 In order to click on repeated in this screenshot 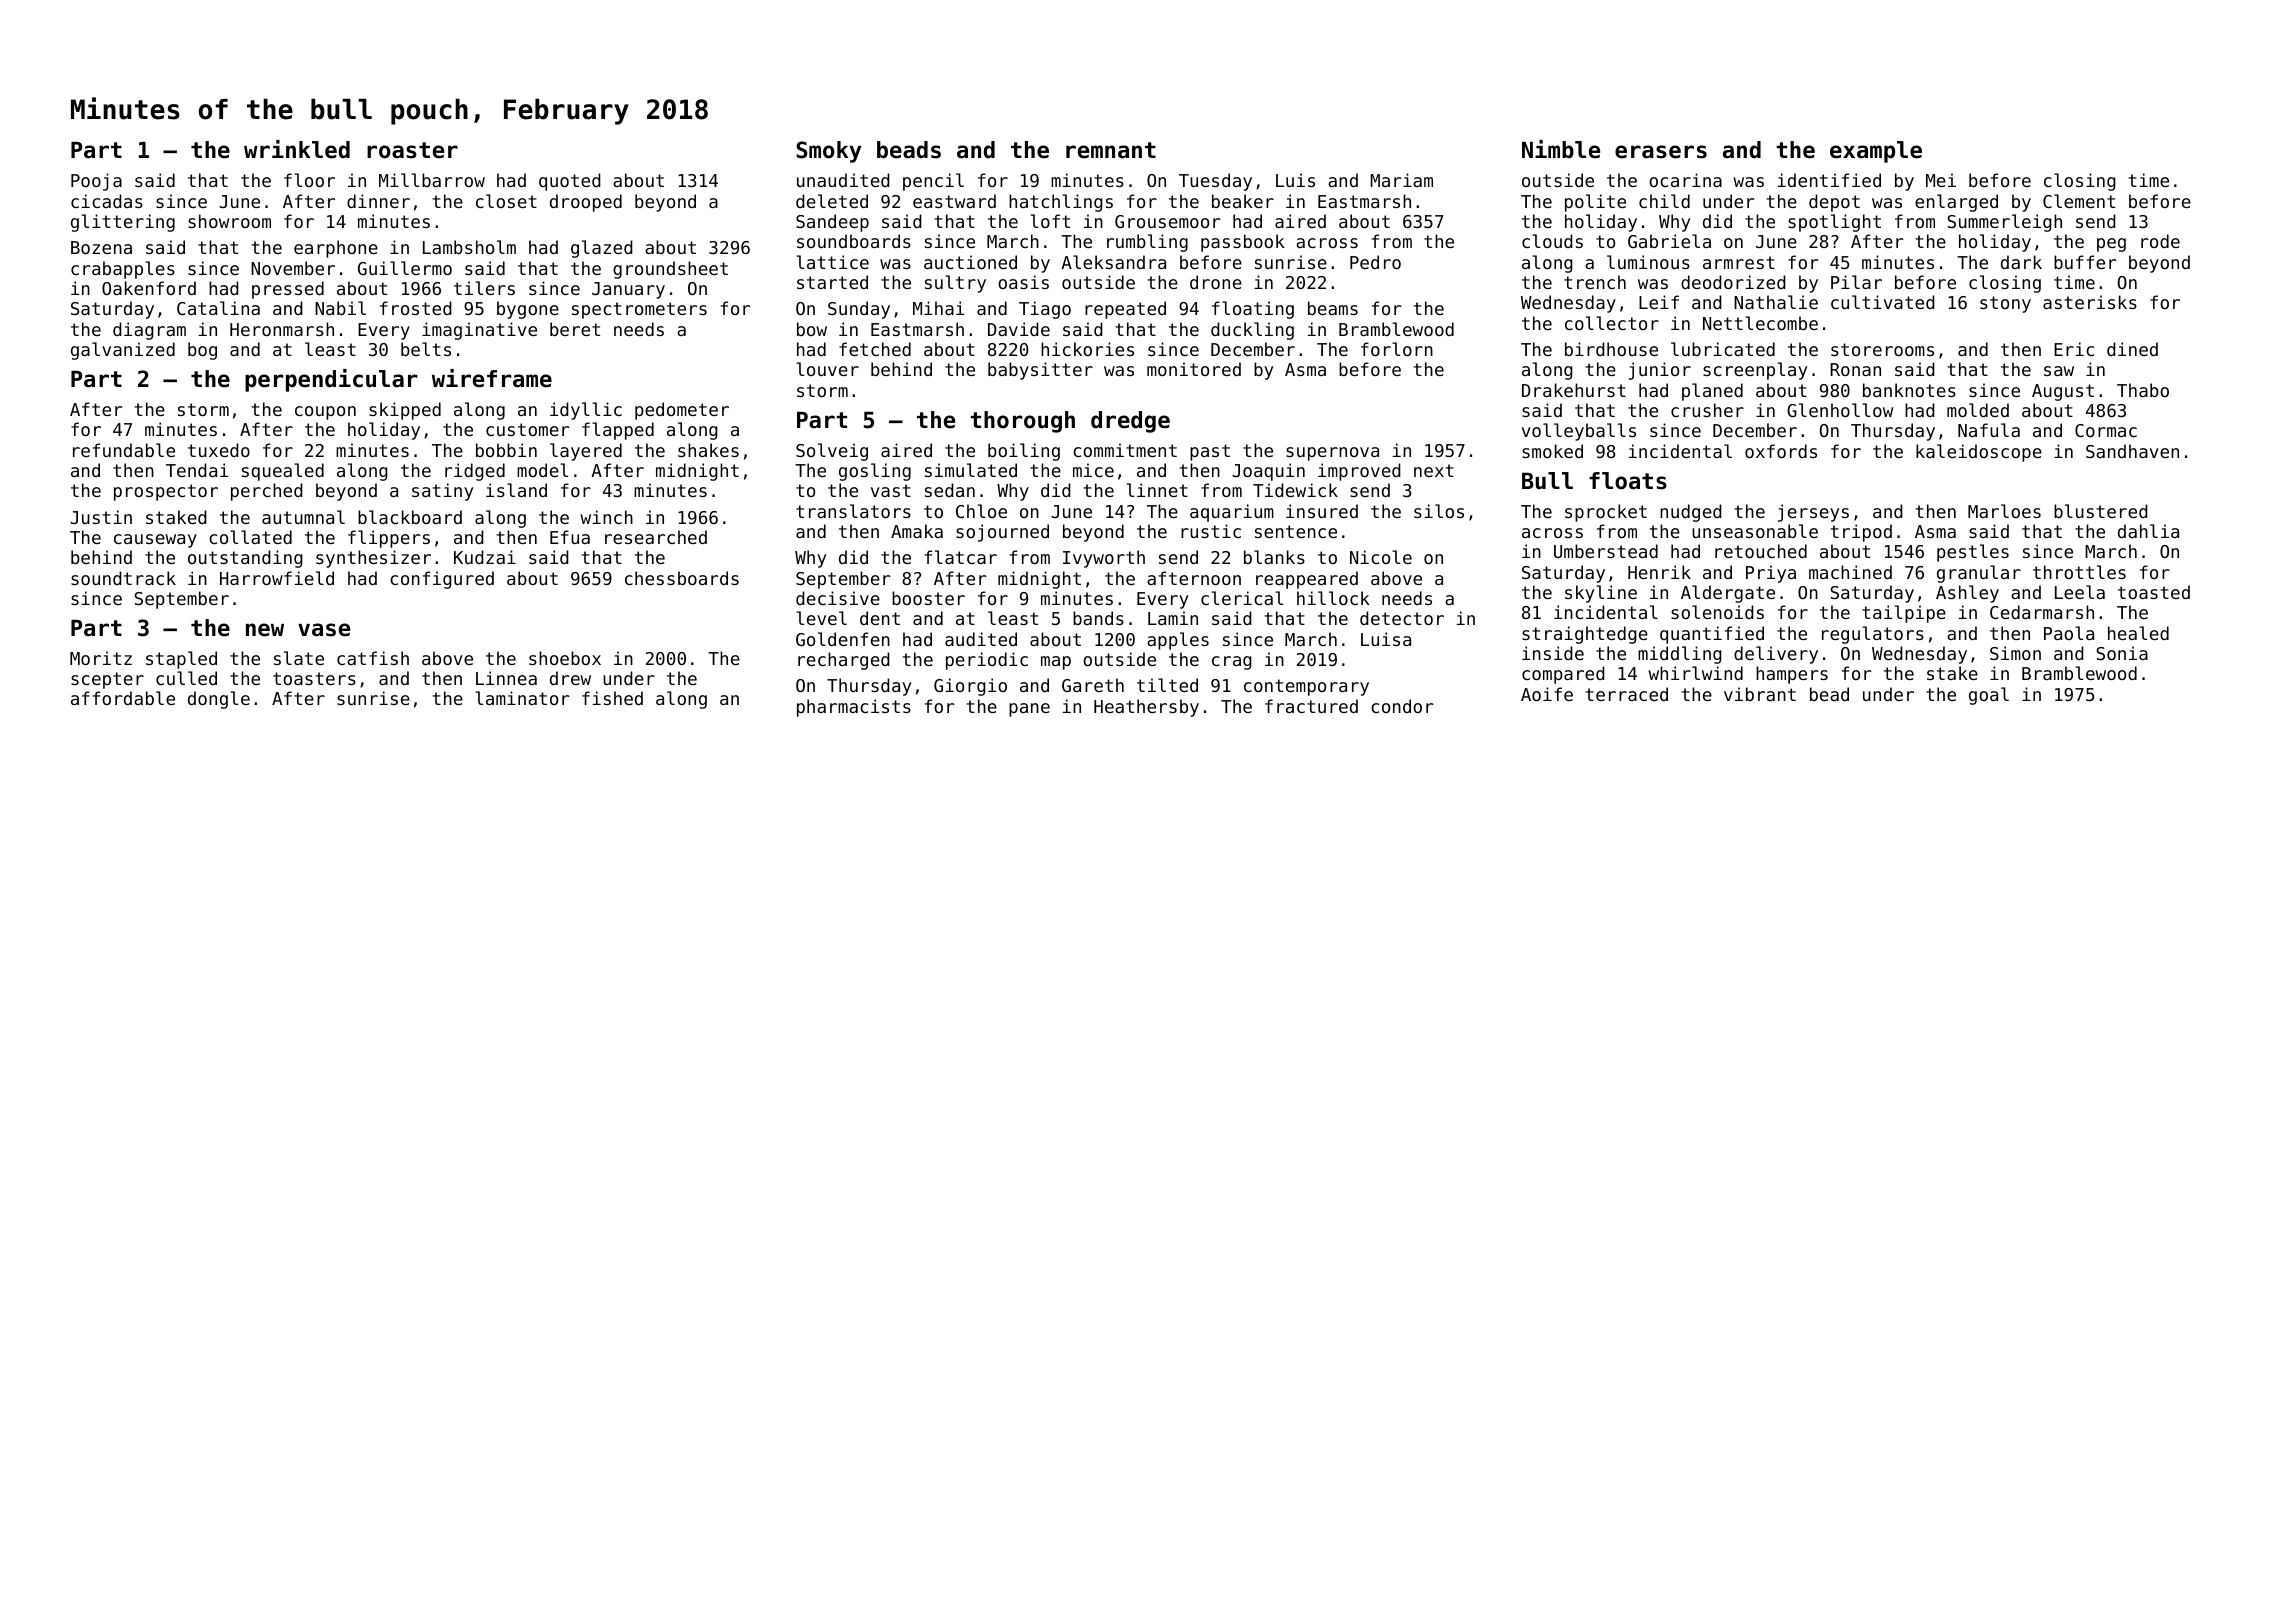, I will do `click(1125, 310)`.
